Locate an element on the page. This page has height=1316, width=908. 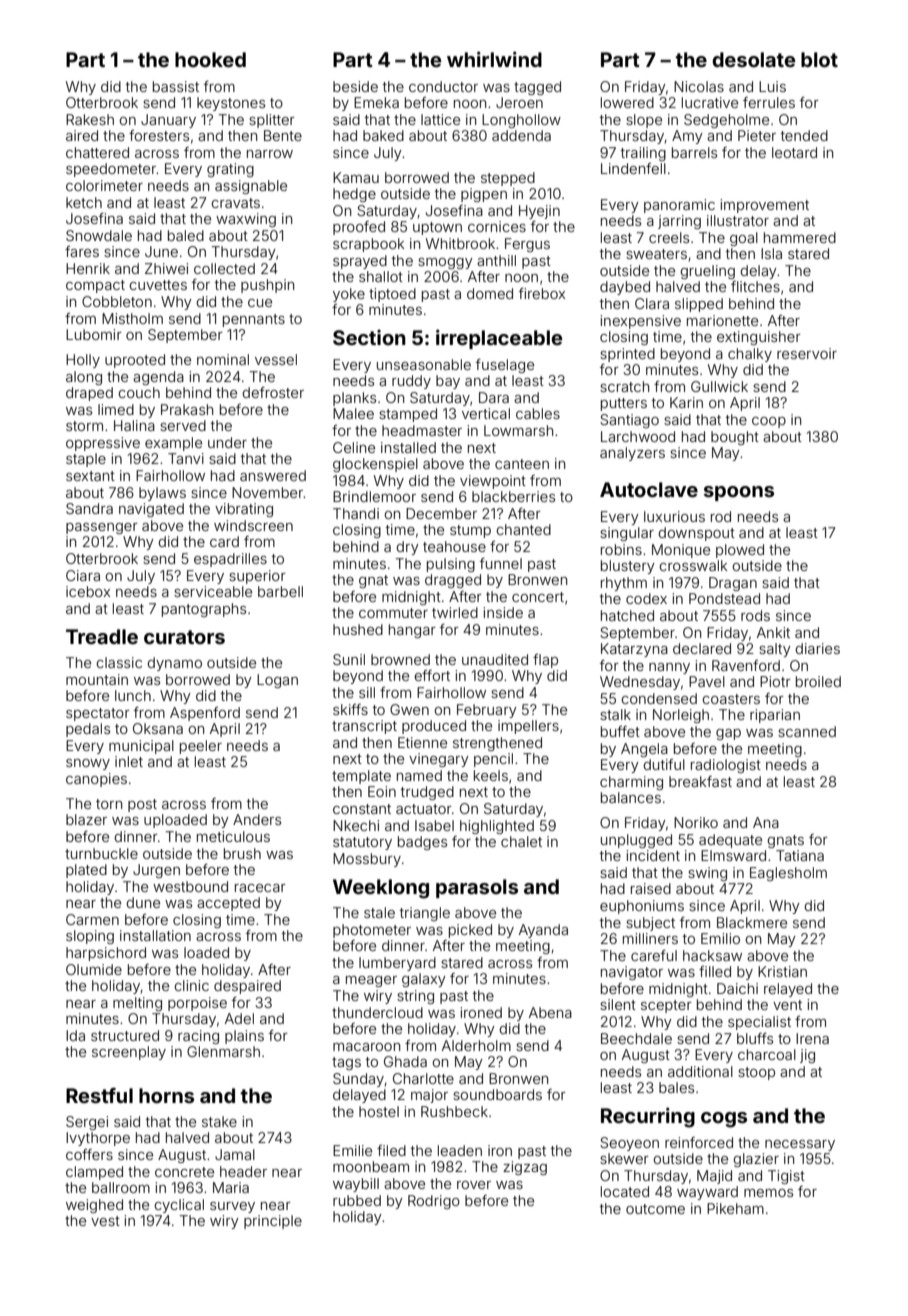
pigpen is located at coordinates (484, 195).
